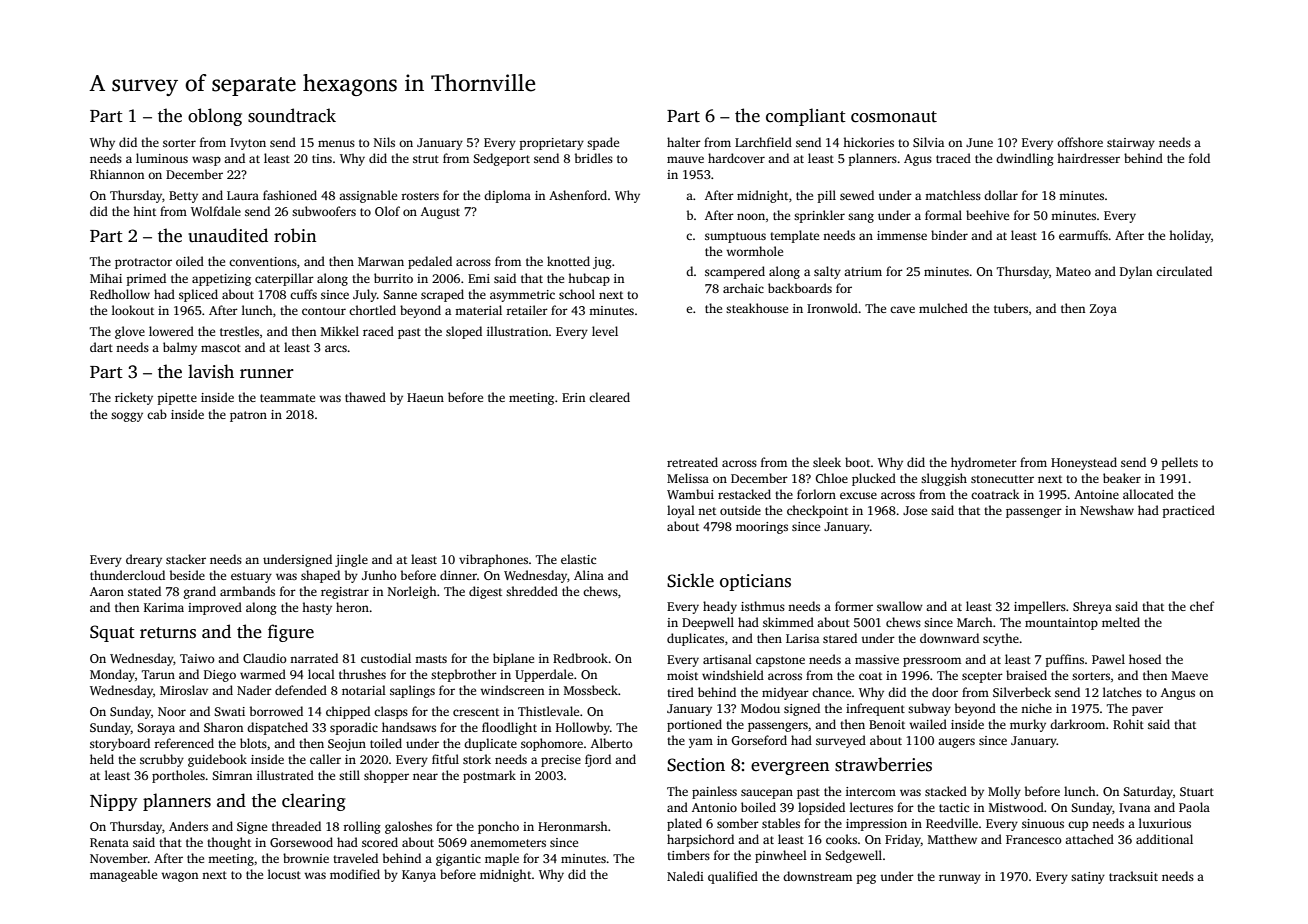 The width and height of the document is (1308, 924). Describe the element at coordinates (1002, 479) in the document. I see `stonecutter` at that location.
